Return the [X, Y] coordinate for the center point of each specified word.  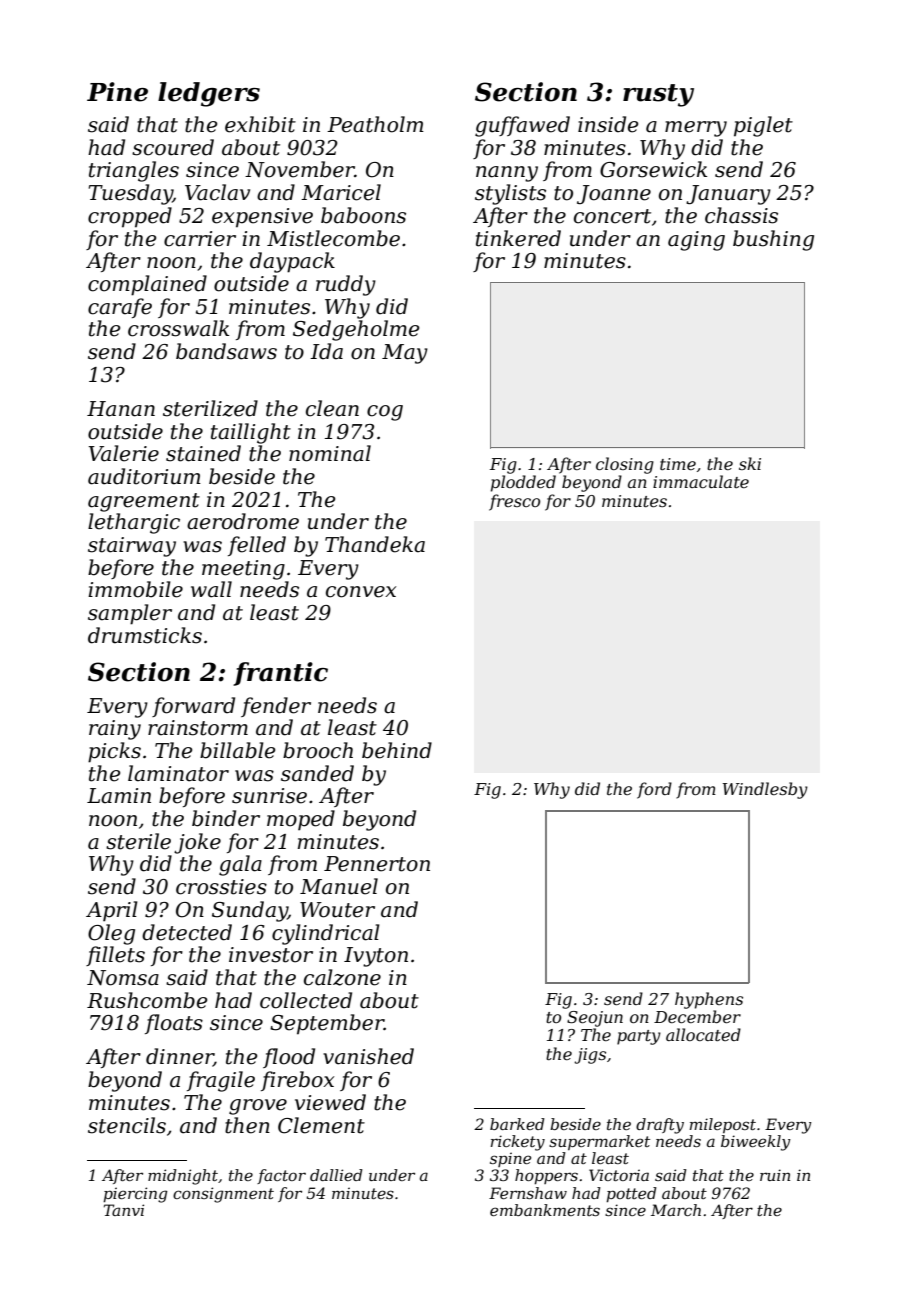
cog [385, 413]
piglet [763, 126]
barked [517, 1124]
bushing [773, 240]
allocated [703, 1034]
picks [114, 752]
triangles [134, 171]
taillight [251, 433]
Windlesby [765, 790]
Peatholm [375, 124]
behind [397, 750]
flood [289, 1058]
